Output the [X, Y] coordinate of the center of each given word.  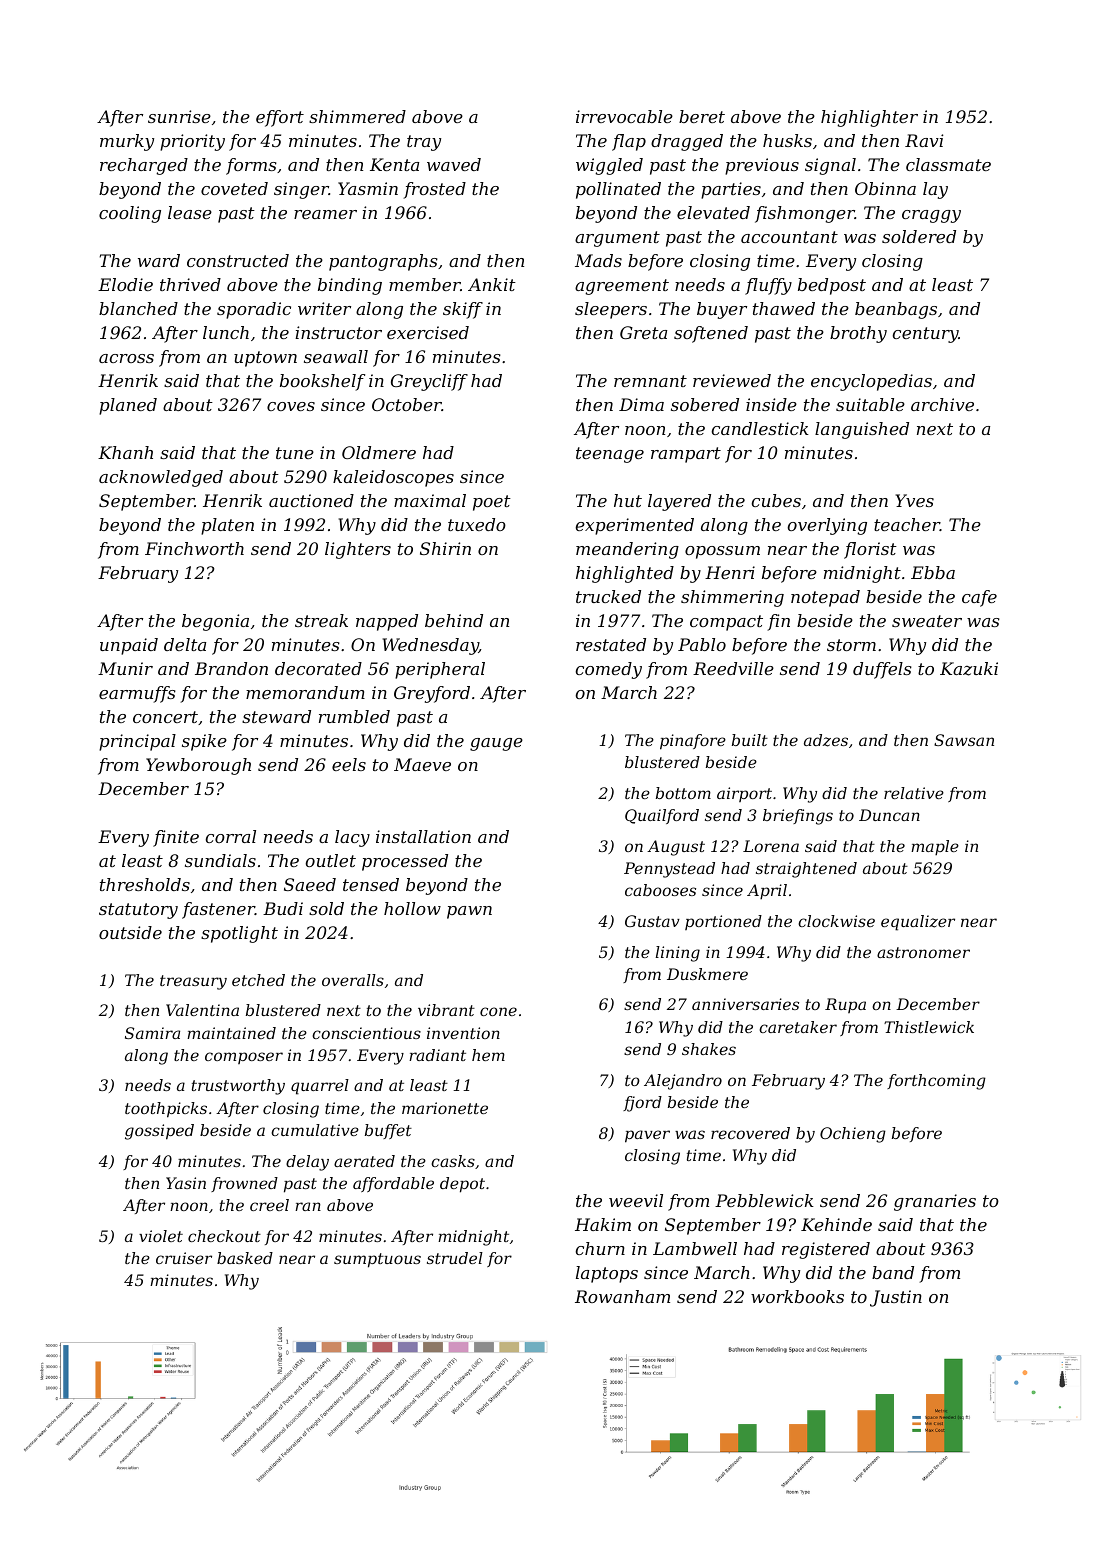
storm [851, 645]
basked [245, 1258]
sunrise [179, 116]
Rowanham [622, 1296]
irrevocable [624, 116]
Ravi [924, 140]
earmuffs [137, 694]
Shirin [445, 548]
